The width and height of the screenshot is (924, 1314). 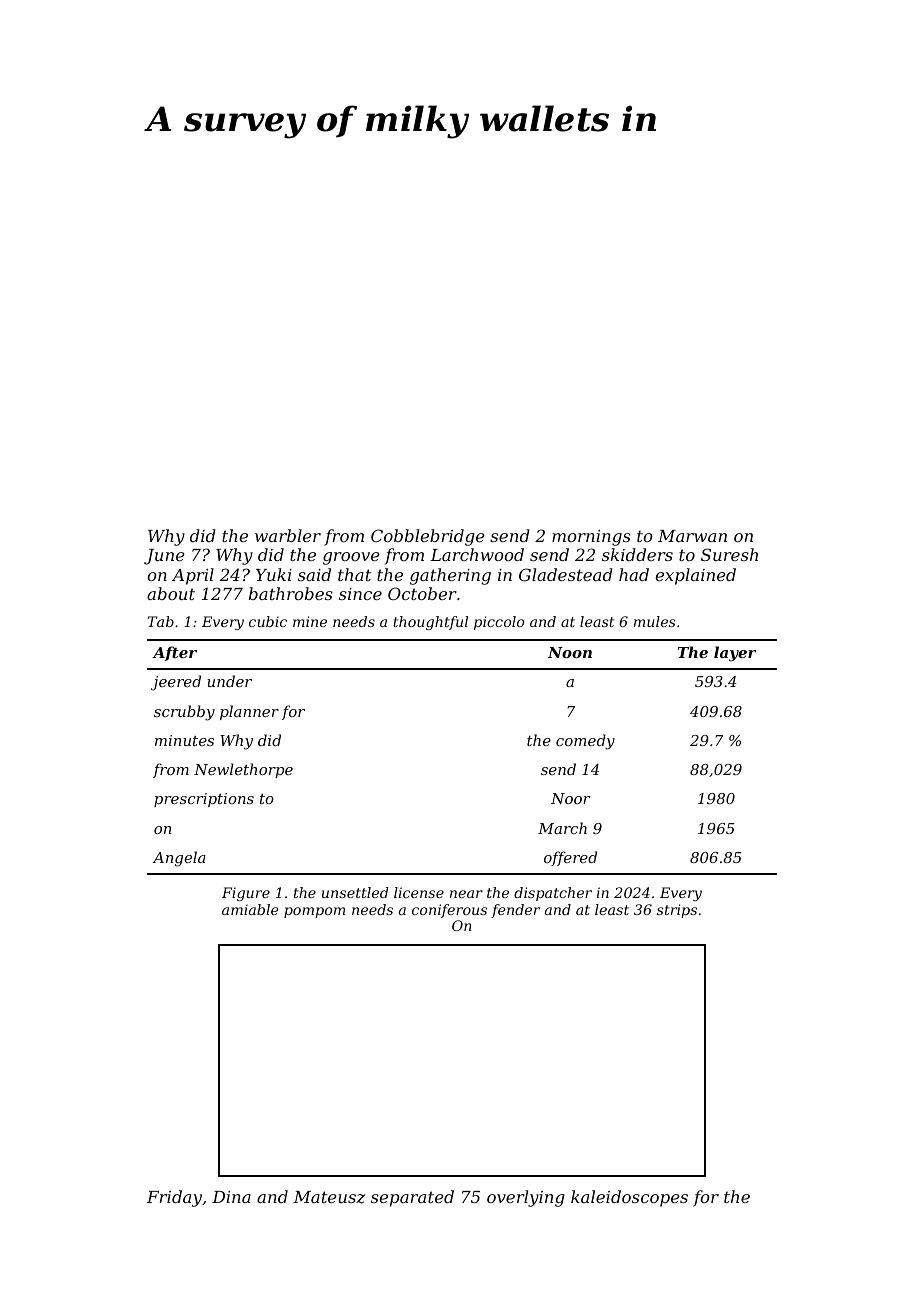 What do you see at coordinates (268, 621) in the screenshot?
I see `cubic` at bounding box center [268, 621].
